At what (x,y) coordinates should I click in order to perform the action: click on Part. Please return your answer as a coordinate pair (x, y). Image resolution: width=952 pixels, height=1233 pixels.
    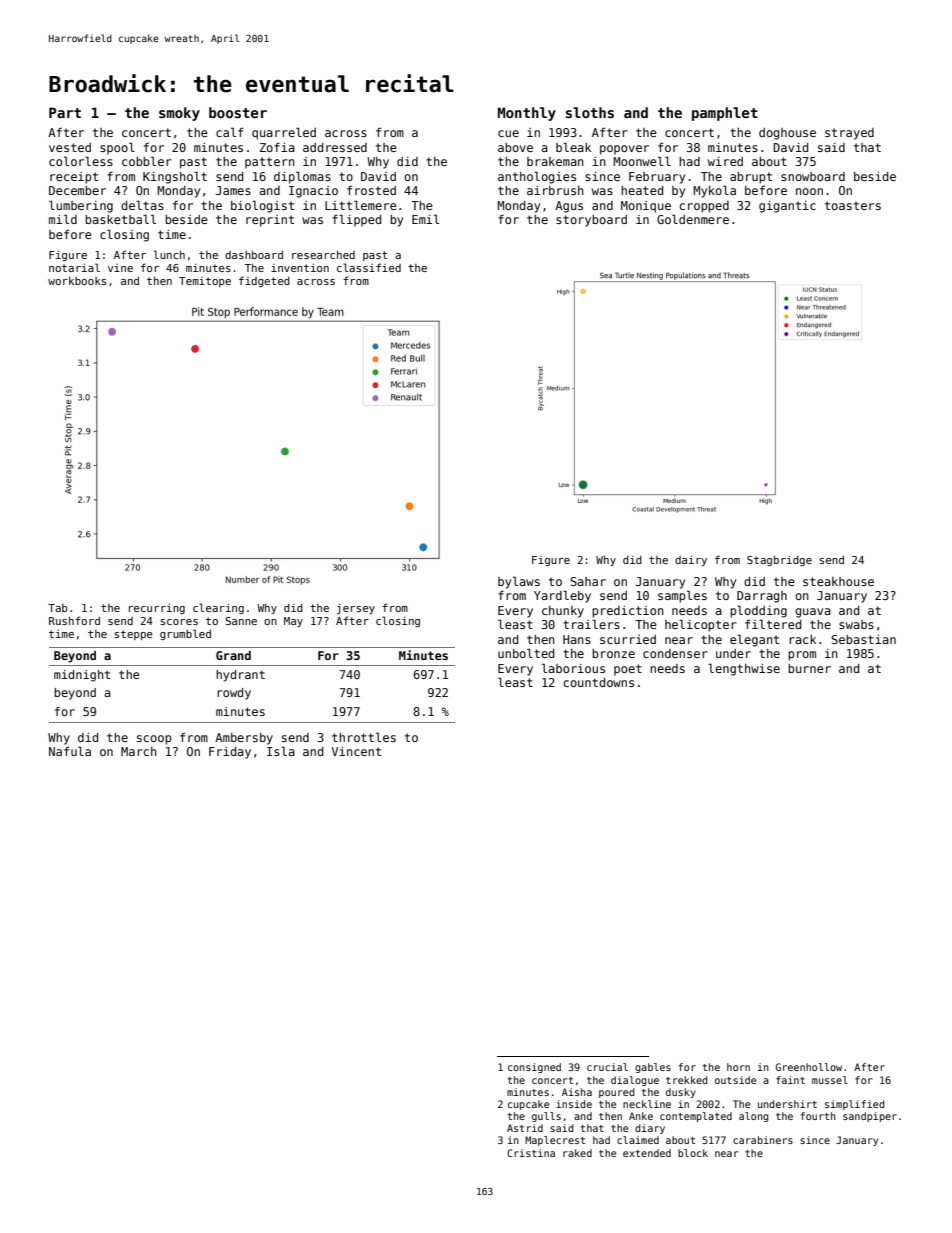
    Looking at the image, I should click on (65, 112).
